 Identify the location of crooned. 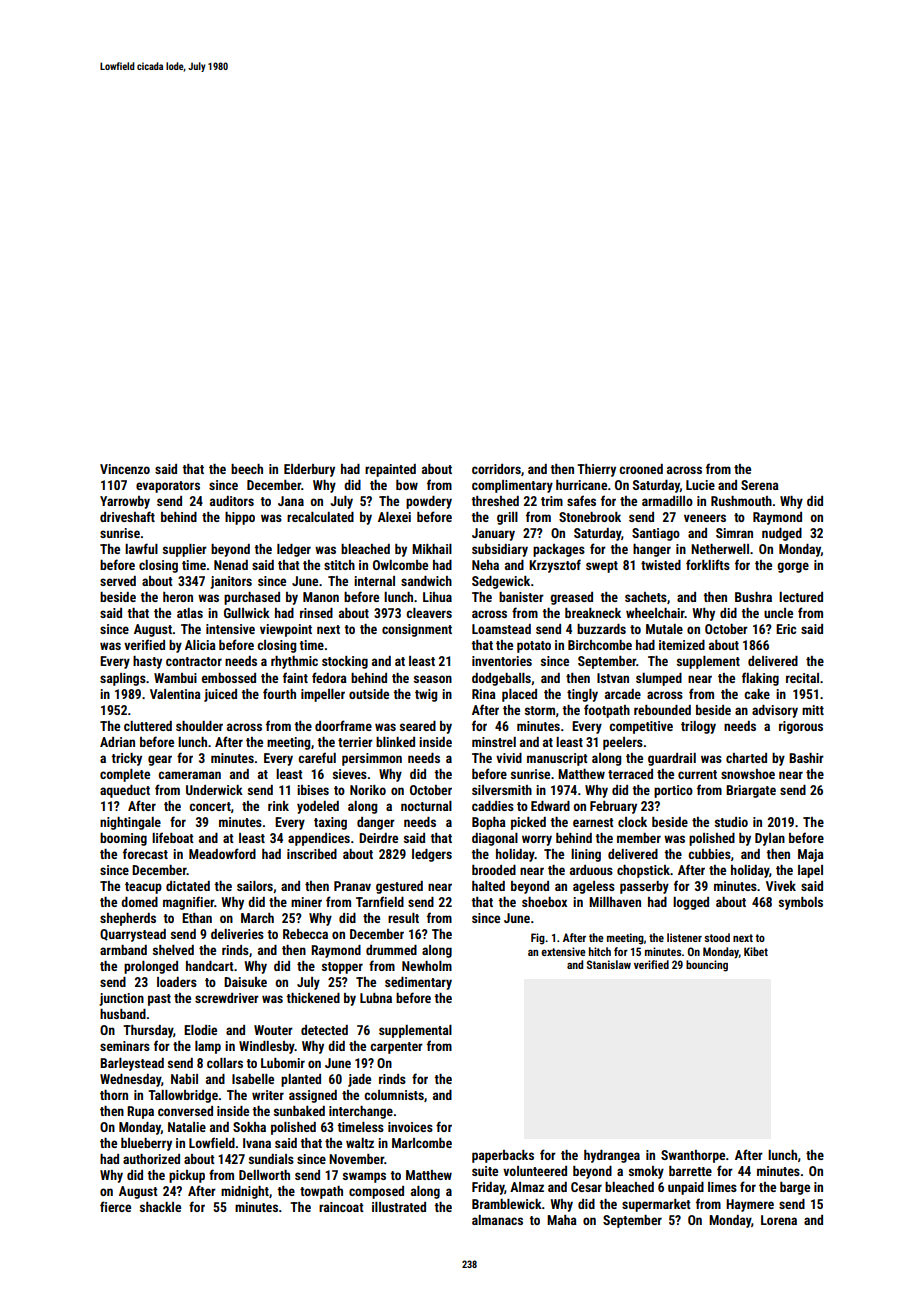
(641, 469).
